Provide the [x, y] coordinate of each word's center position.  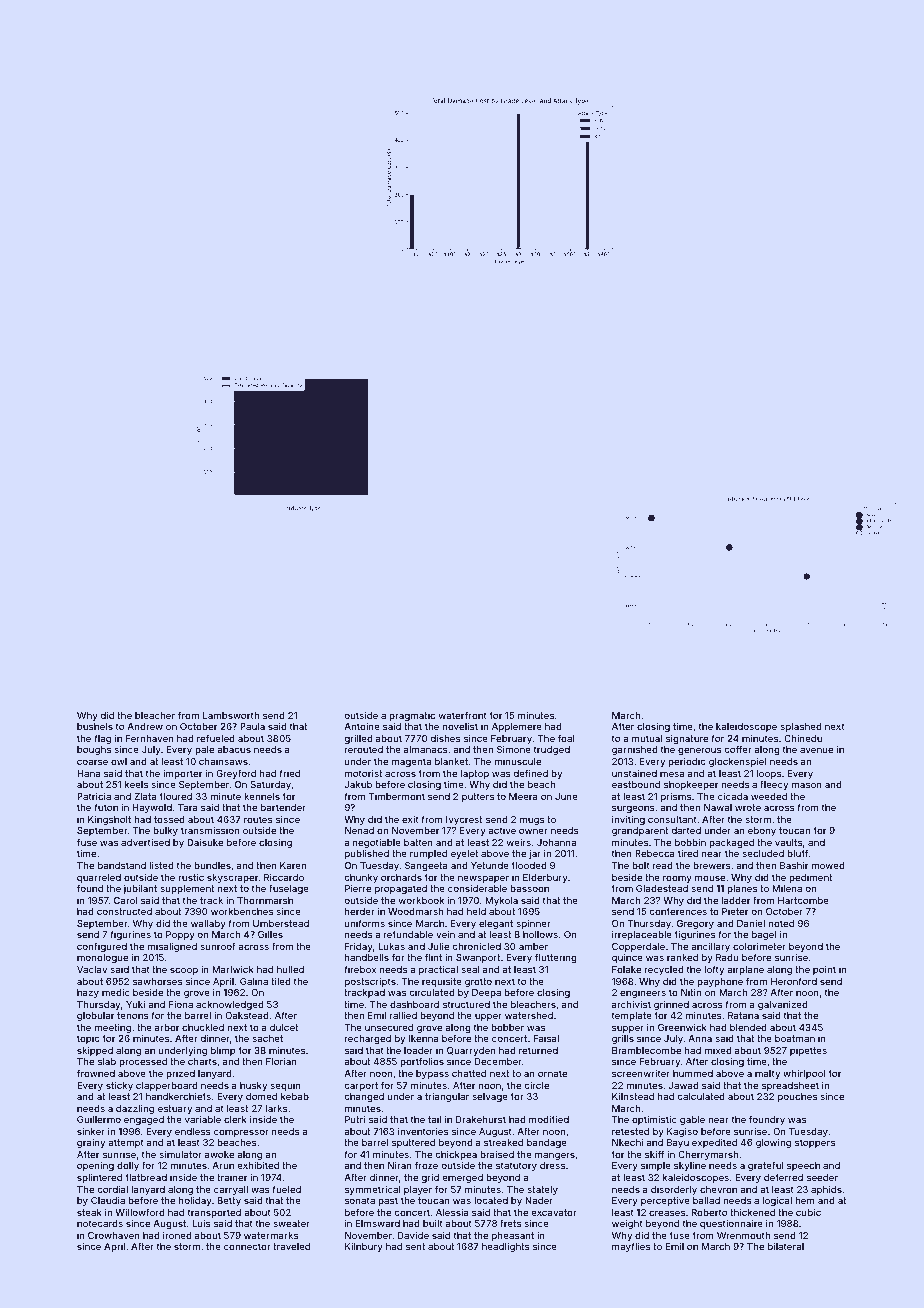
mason [806, 785]
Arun [223, 1165]
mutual [647, 738]
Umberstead [281, 923]
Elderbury [545, 878]
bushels [95, 726]
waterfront [463, 715]
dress [552, 1165]
